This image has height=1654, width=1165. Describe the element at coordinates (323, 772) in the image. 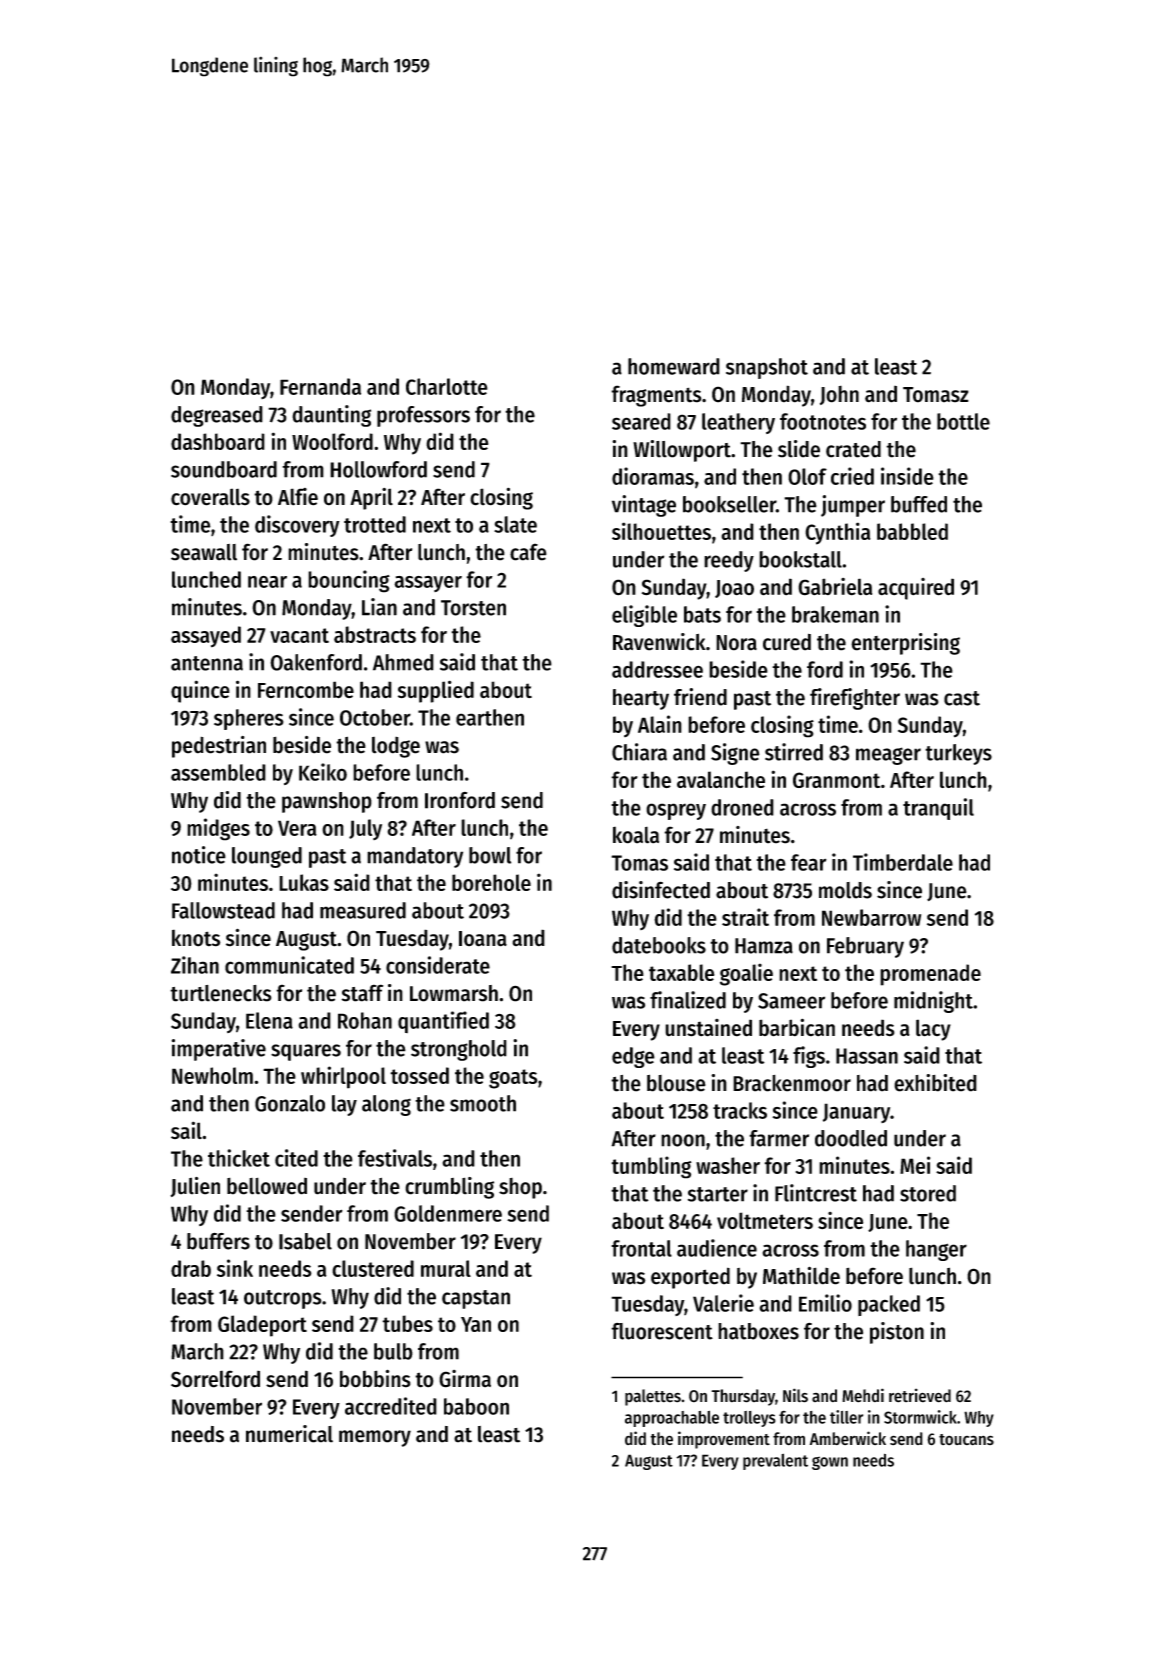

I see `Keiko` at that location.
